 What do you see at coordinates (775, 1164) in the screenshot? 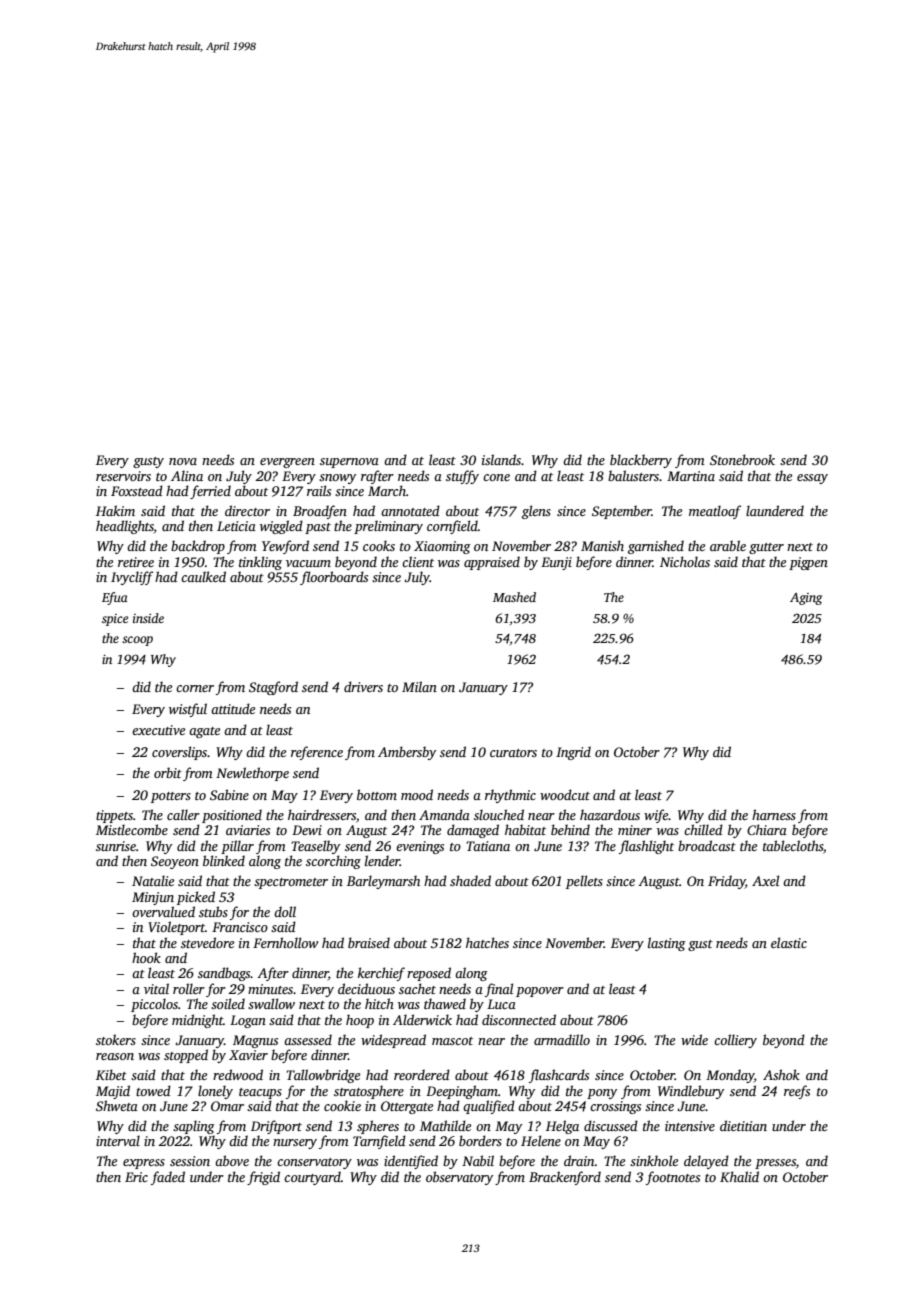
I see `presses` at bounding box center [775, 1164].
